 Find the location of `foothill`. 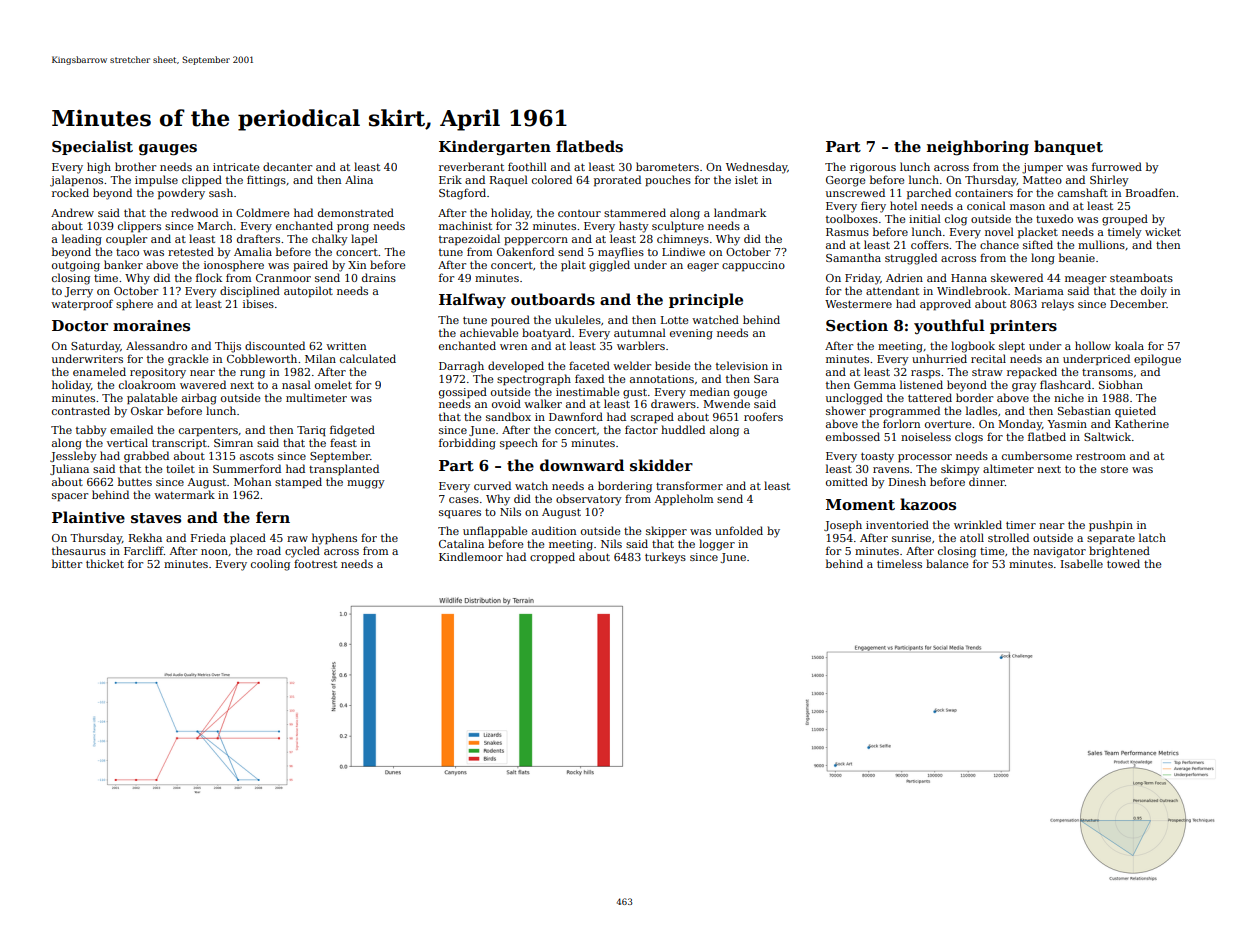

foothill is located at coordinates (527, 166).
